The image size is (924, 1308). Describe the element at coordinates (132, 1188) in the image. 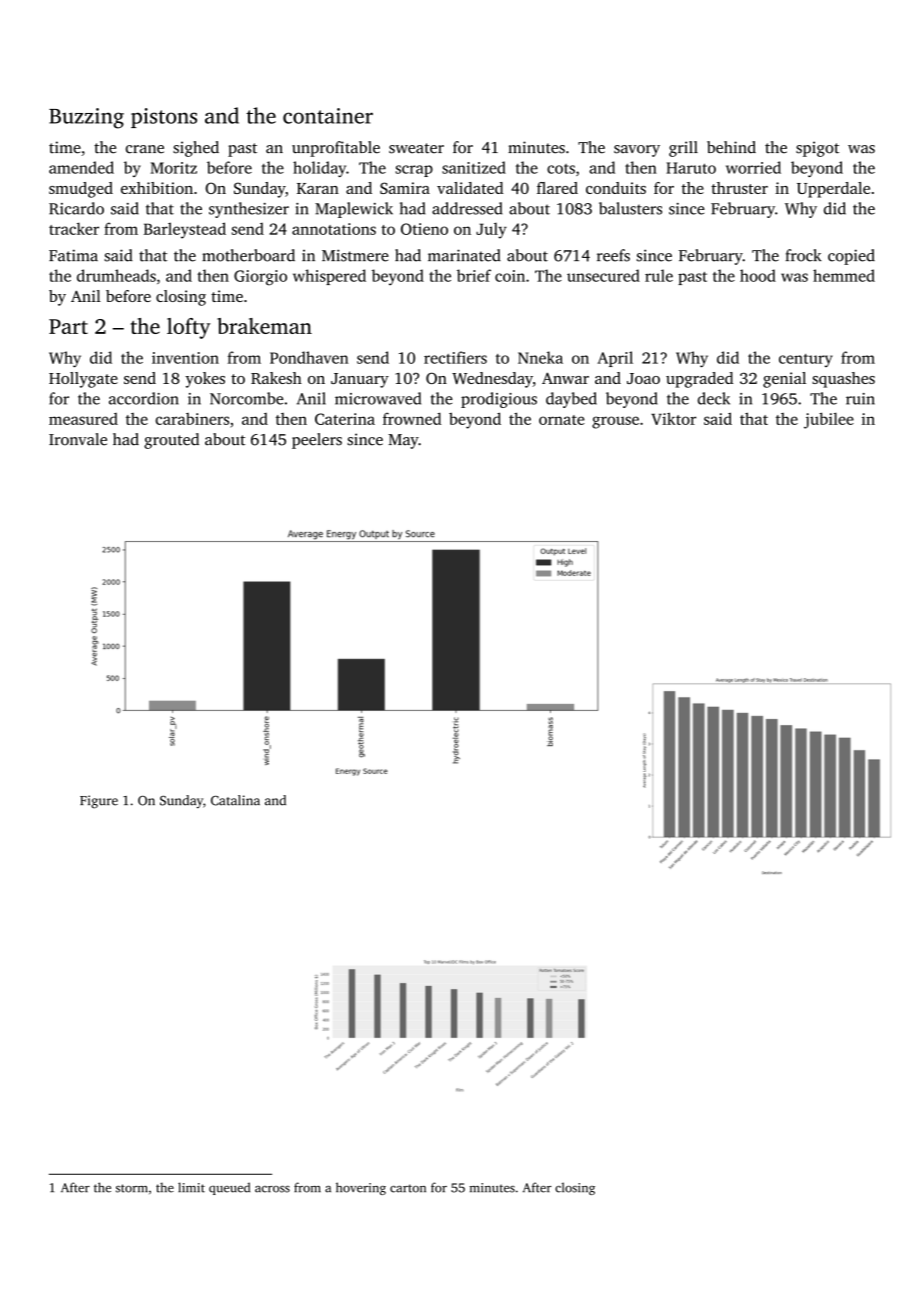

I see `storm` at that location.
